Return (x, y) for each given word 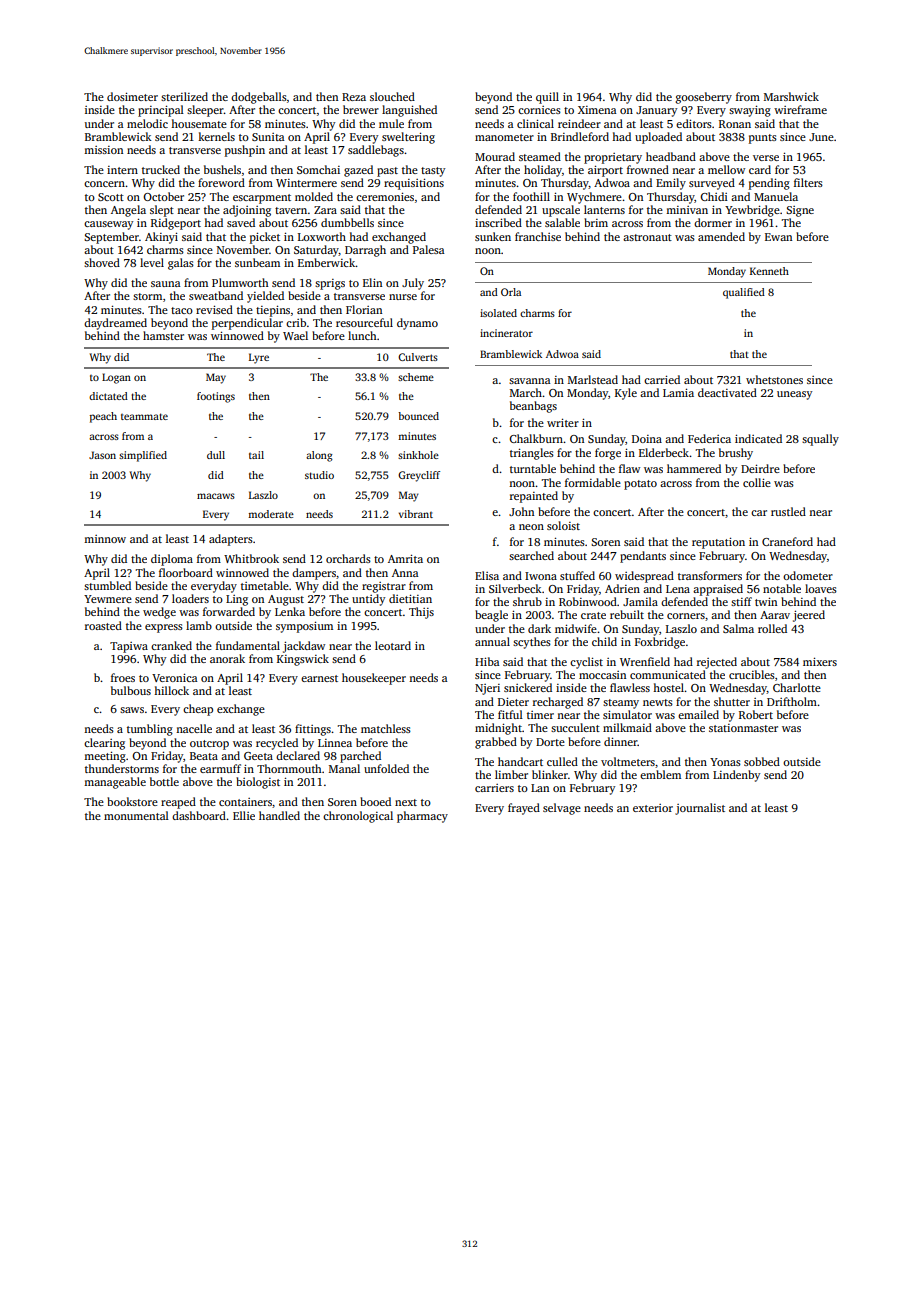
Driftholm (792, 701)
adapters (231, 540)
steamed (540, 156)
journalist (700, 809)
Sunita (268, 137)
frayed (524, 809)
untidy (368, 600)
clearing (104, 744)
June (821, 137)
